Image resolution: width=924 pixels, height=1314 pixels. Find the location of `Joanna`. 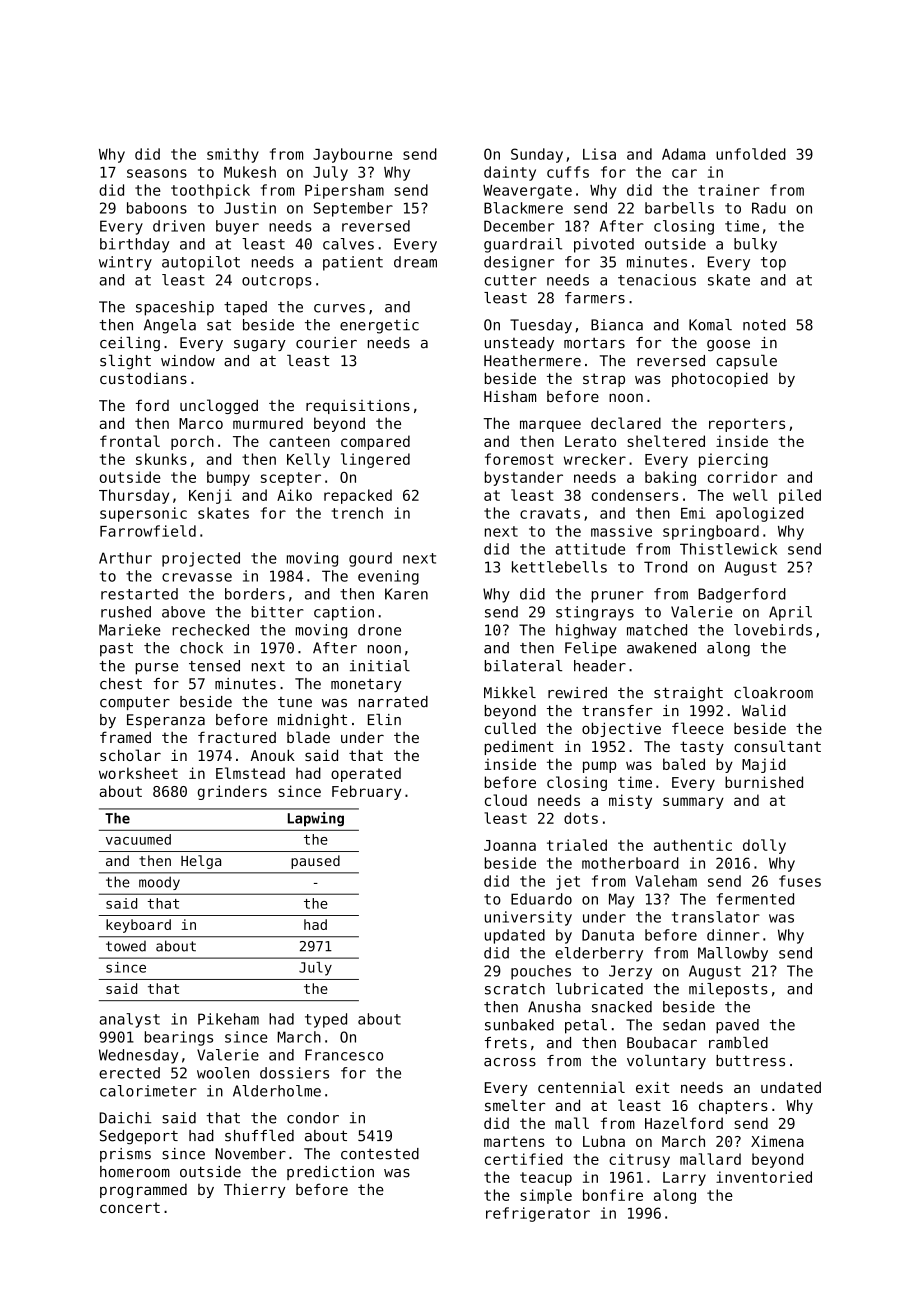

Joanna is located at coordinates (510, 845).
